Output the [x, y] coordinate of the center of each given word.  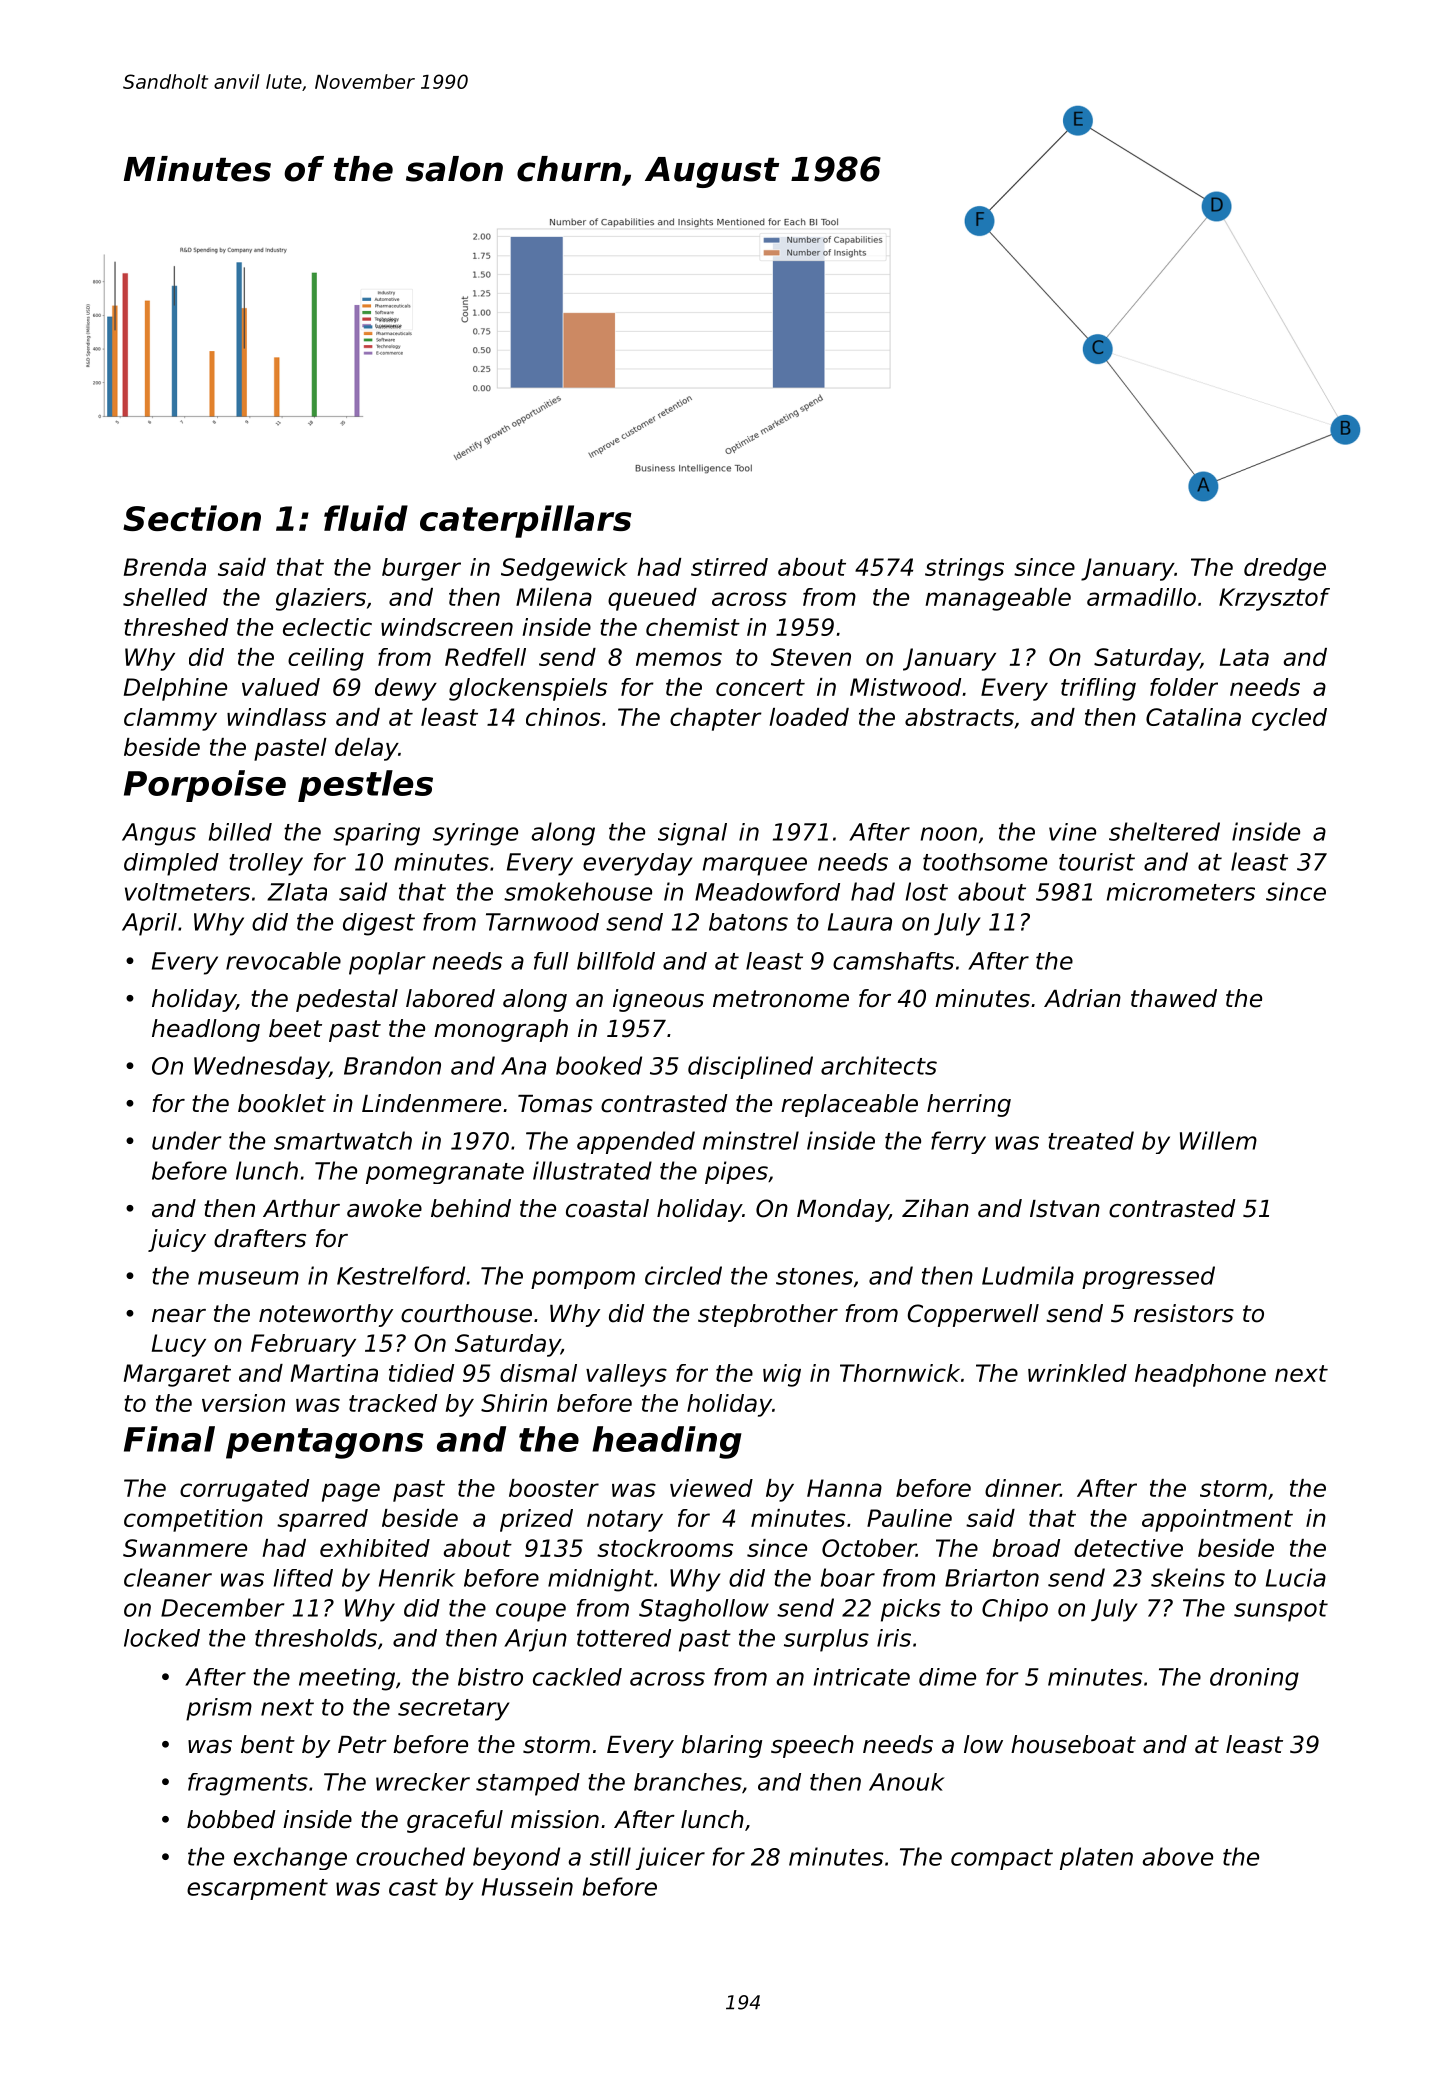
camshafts [893, 961]
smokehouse [578, 891]
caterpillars [526, 521]
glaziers [321, 599]
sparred [322, 1520]
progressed [1148, 1277]
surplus [826, 1640]
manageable [998, 599]
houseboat [1073, 1744]
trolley [266, 864]
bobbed [231, 1819]
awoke [384, 1208]
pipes [736, 1172]
